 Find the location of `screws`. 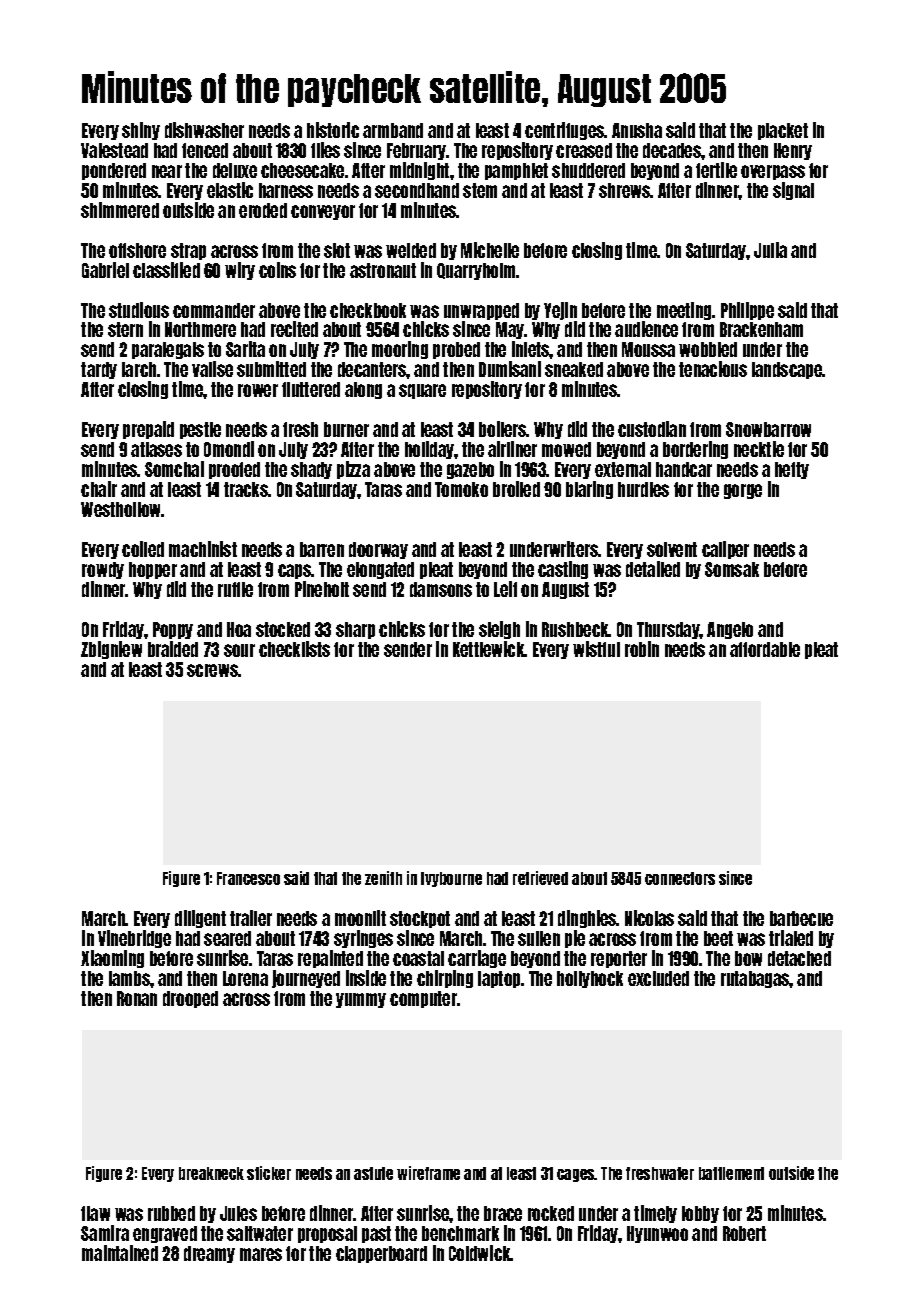

screws is located at coordinates (212, 670).
